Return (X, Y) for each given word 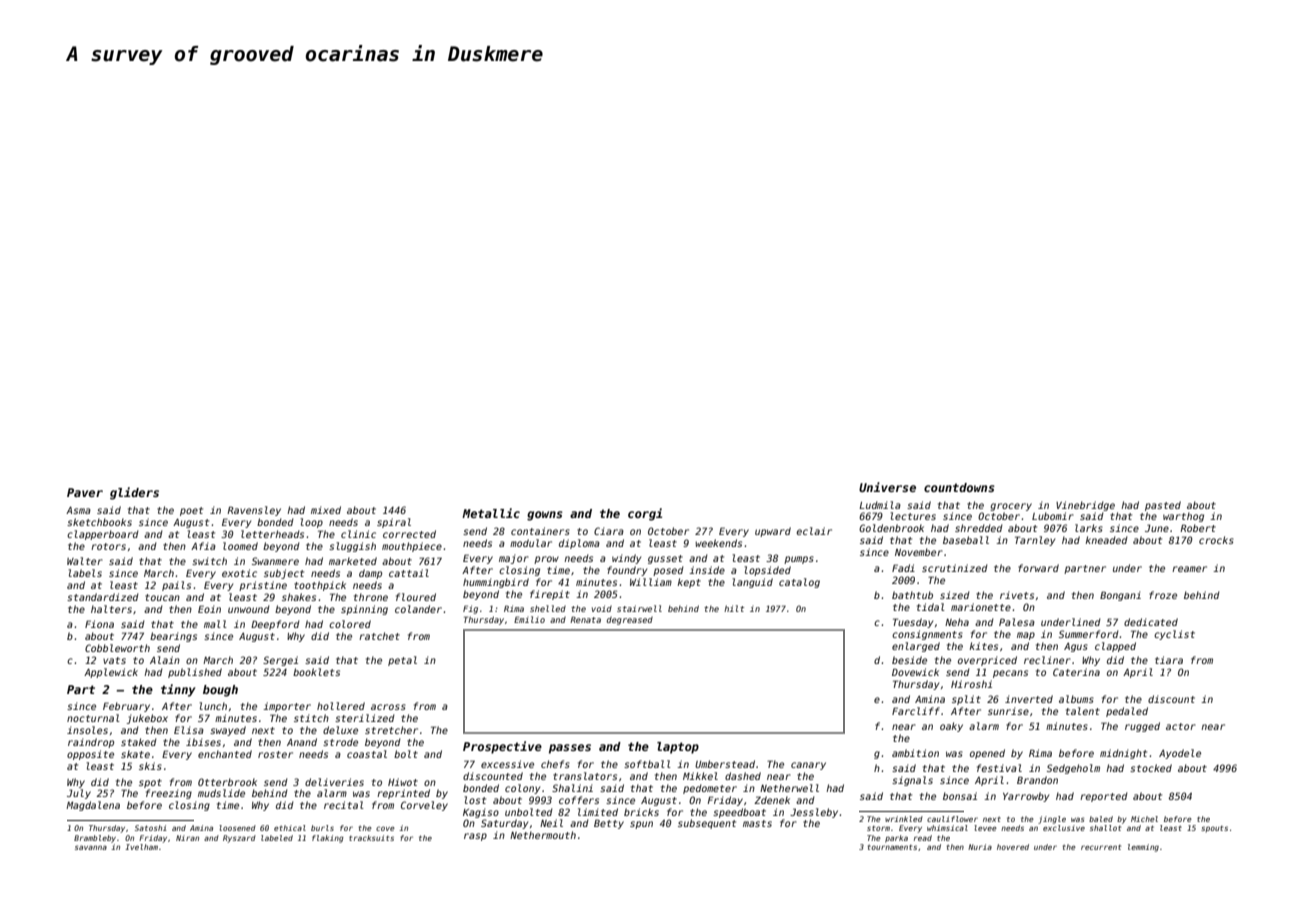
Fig (470, 609)
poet (191, 511)
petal (402, 661)
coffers (579, 800)
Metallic (491, 513)
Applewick (111, 673)
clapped (1115, 647)
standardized (103, 597)
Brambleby (95, 839)
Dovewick (915, 672)
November (919, 552)
